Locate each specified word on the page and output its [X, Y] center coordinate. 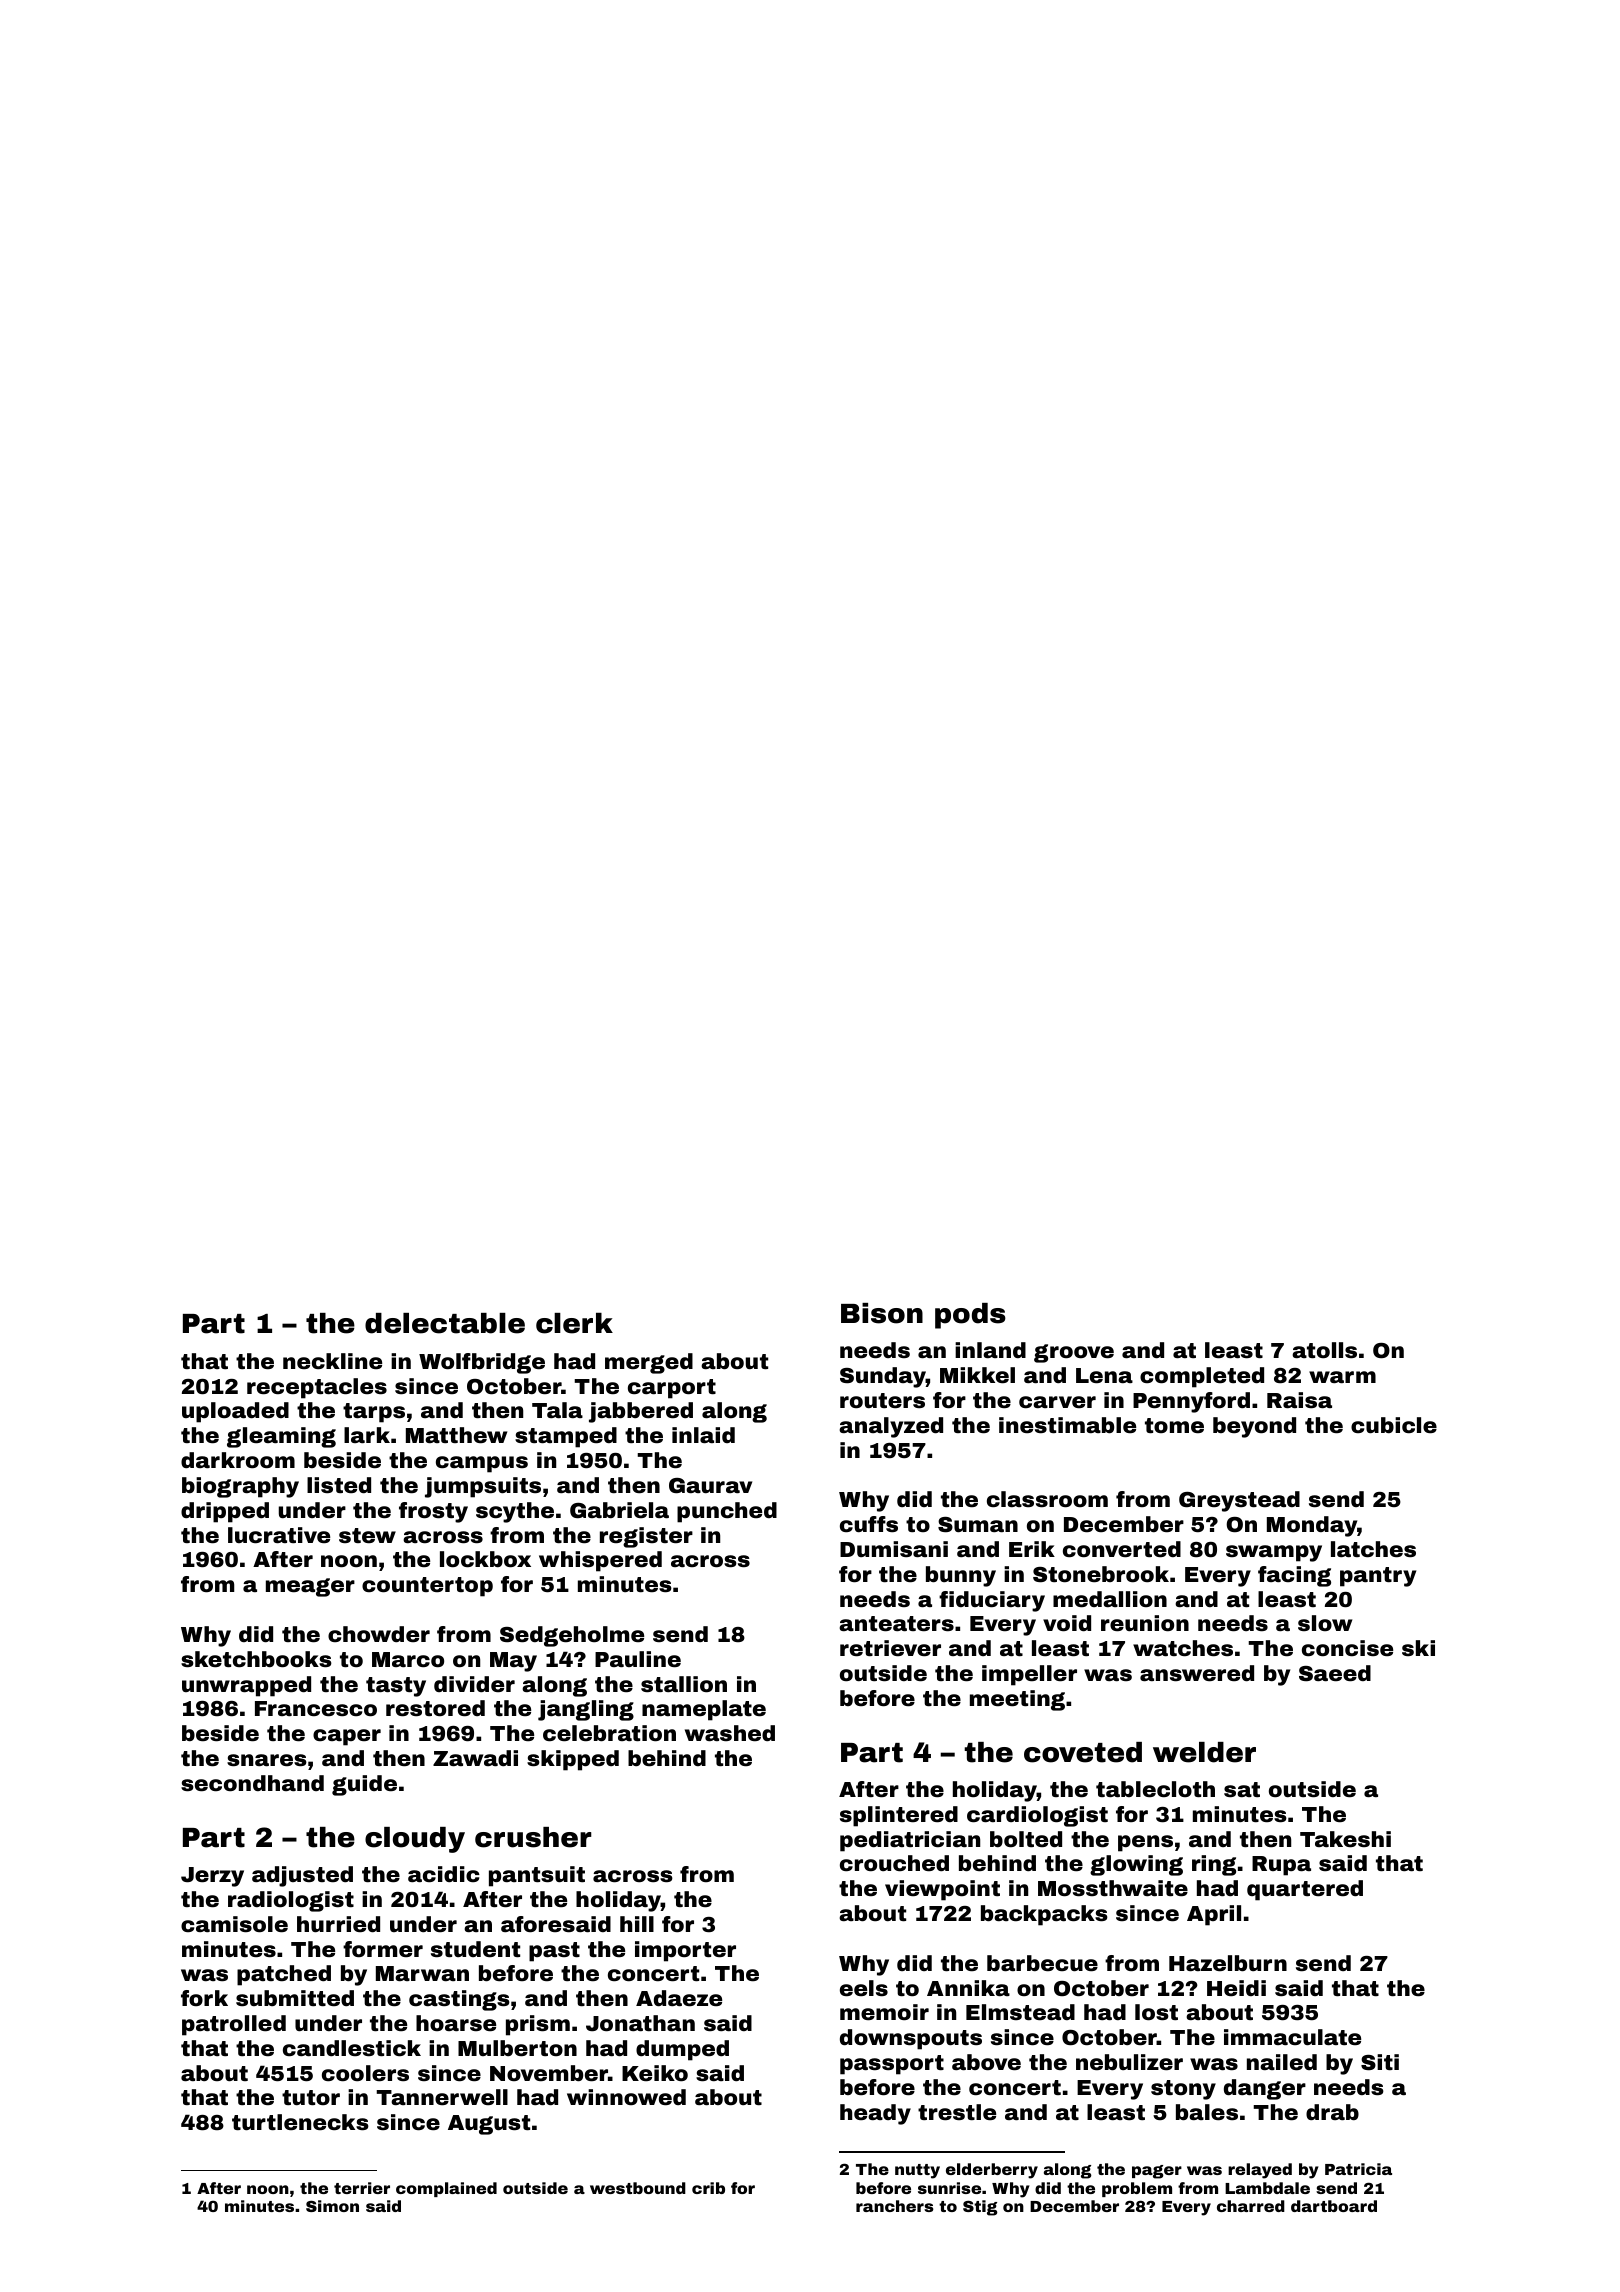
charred [1251, 2206]
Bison [882, 1313]
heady [875, 2114]
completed [1202, 1377]
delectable [445, 1323]
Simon [332, 2206]
